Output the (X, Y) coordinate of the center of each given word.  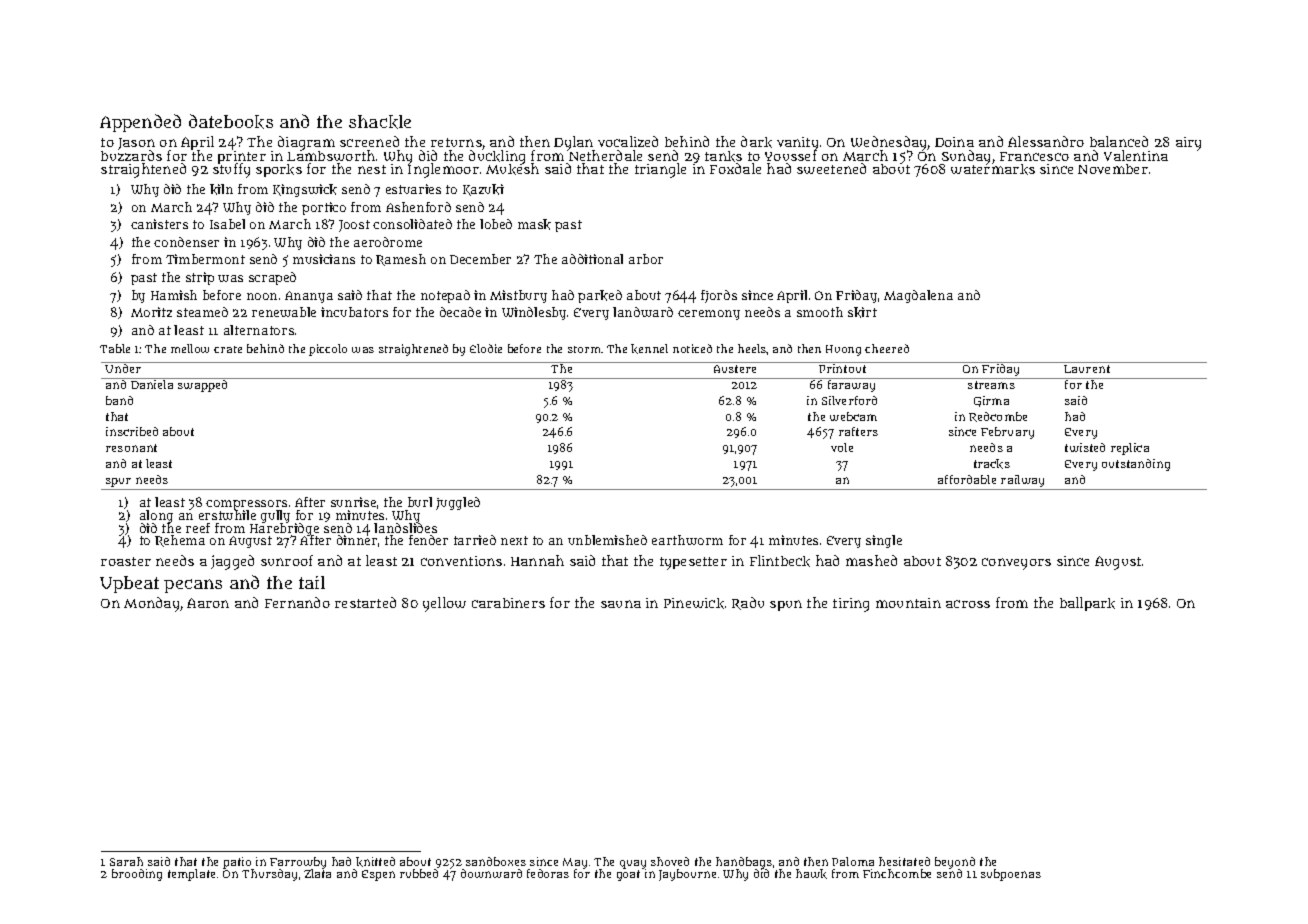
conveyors (1016, 564)
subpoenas (1011, 875)
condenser (186, 242)
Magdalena (918, 296)
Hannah (537, 560)
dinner (357, 540)
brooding (137, 875)
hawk (811, 874)
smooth (820, 312)
